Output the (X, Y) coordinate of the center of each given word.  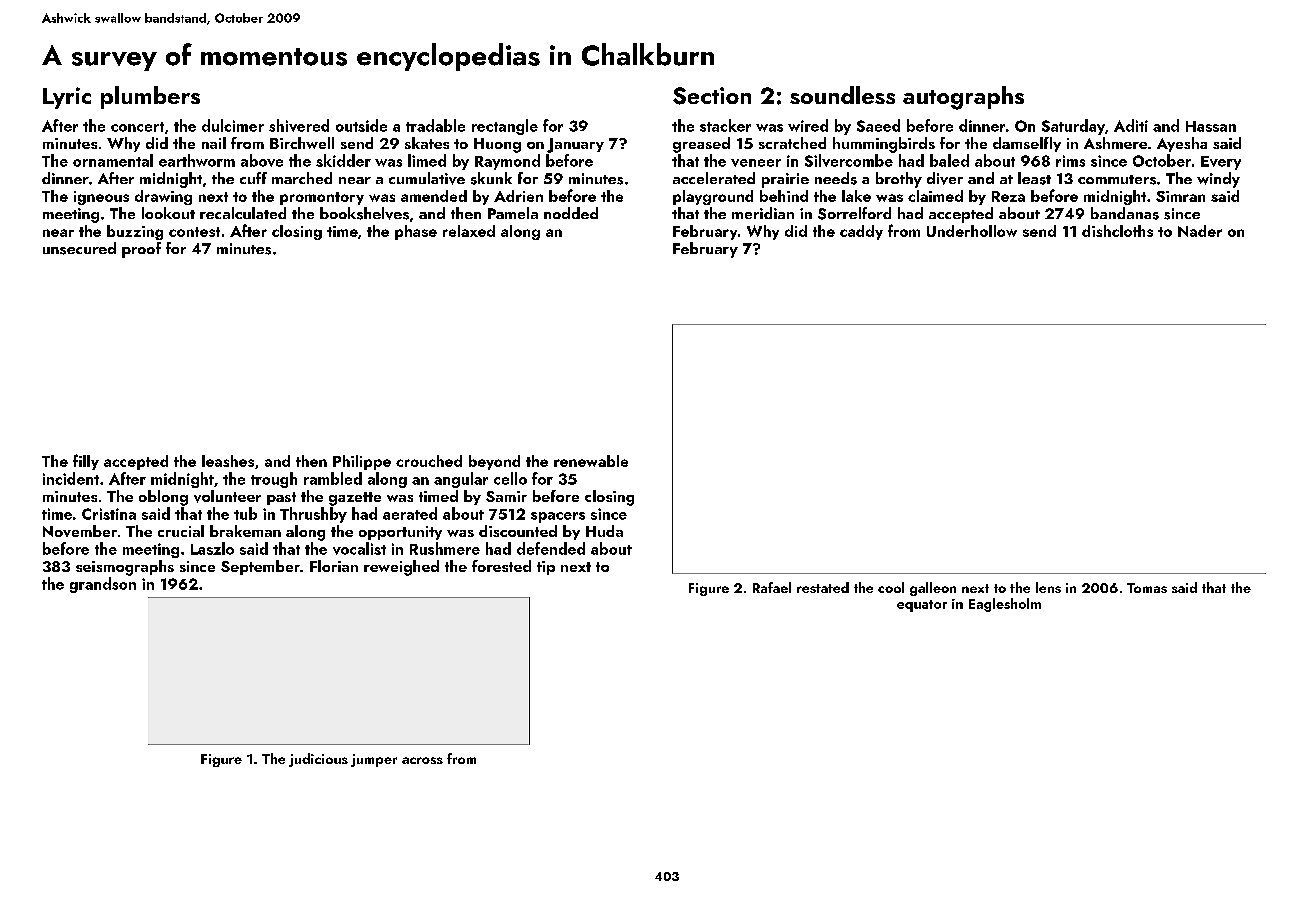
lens (1048, 587)
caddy (861, 232)
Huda (604, 531)
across (422, 760)
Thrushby (313, 515)
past (281, 498)
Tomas (1147, 588)
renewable (591, 461)
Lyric (67, 98)
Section (712, 96)
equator (922, 606)
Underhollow (972, 231)
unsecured (79, 248)
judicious (318, 760)
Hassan (1211, 126)
